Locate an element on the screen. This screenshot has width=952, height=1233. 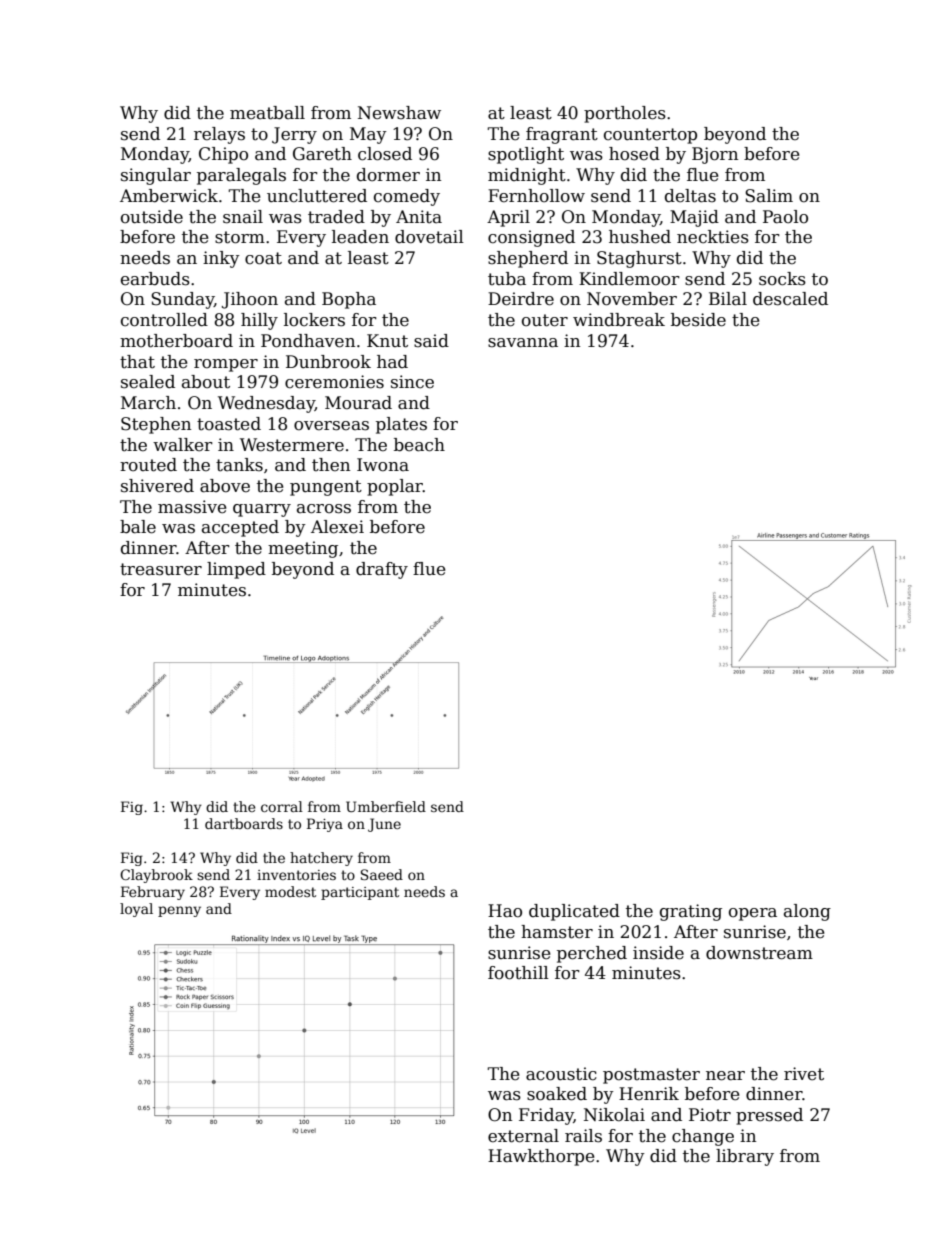
dartboards is located at coordinates (244, 823).
